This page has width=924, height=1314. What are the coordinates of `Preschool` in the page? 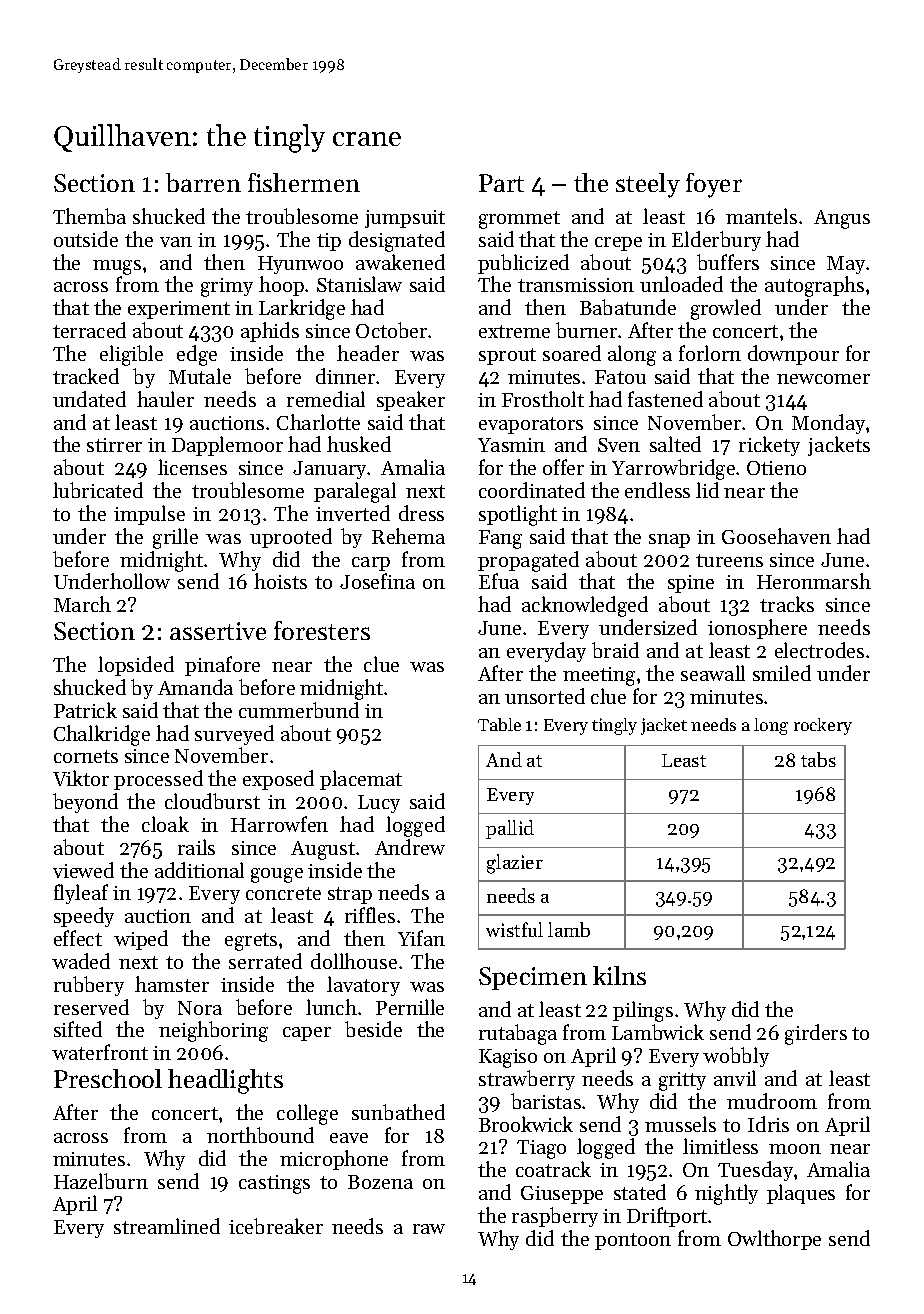 It's located at (108, 1078).
